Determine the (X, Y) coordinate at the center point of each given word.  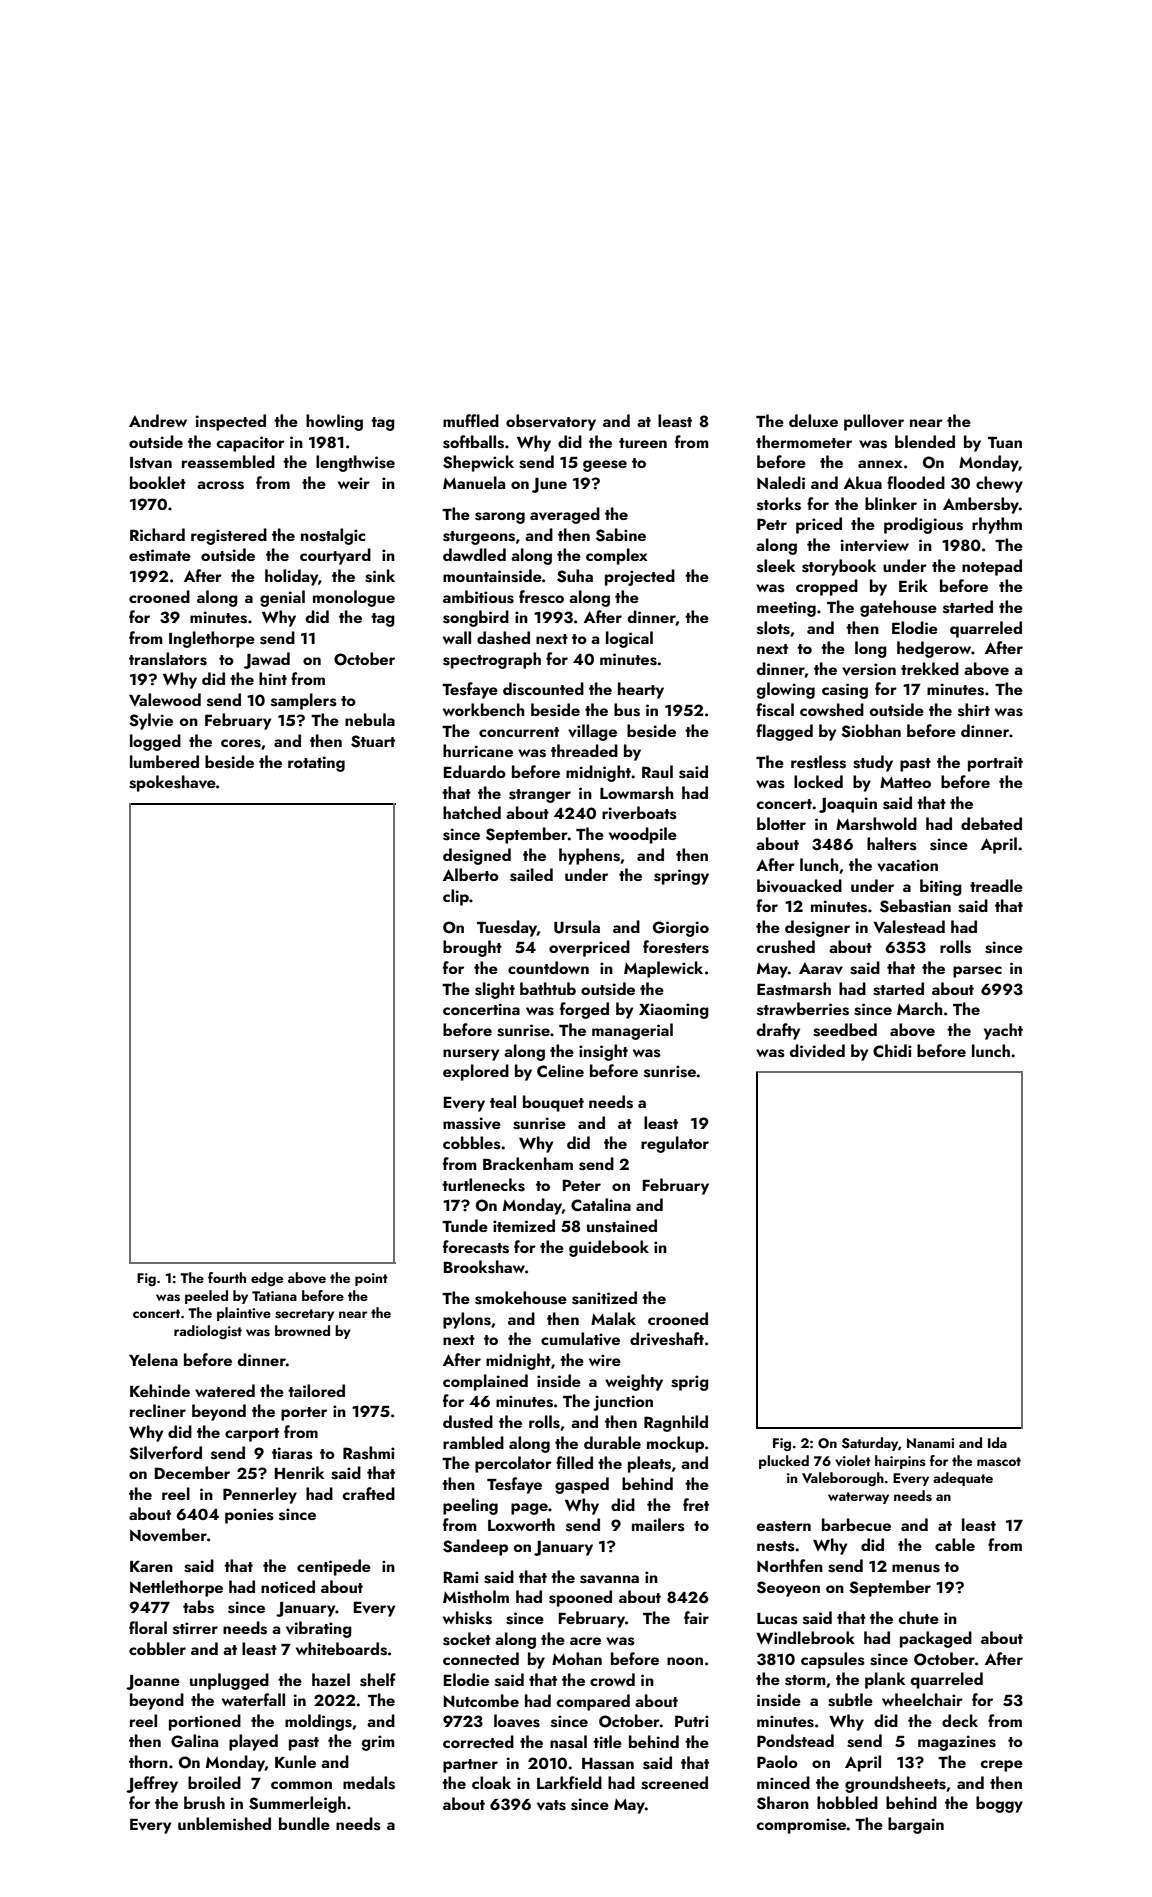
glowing (786, 690)
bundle (304, 1823)
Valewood (165, 699)
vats (551, 1805)
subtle (850, 1700)
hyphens (589, 856)
